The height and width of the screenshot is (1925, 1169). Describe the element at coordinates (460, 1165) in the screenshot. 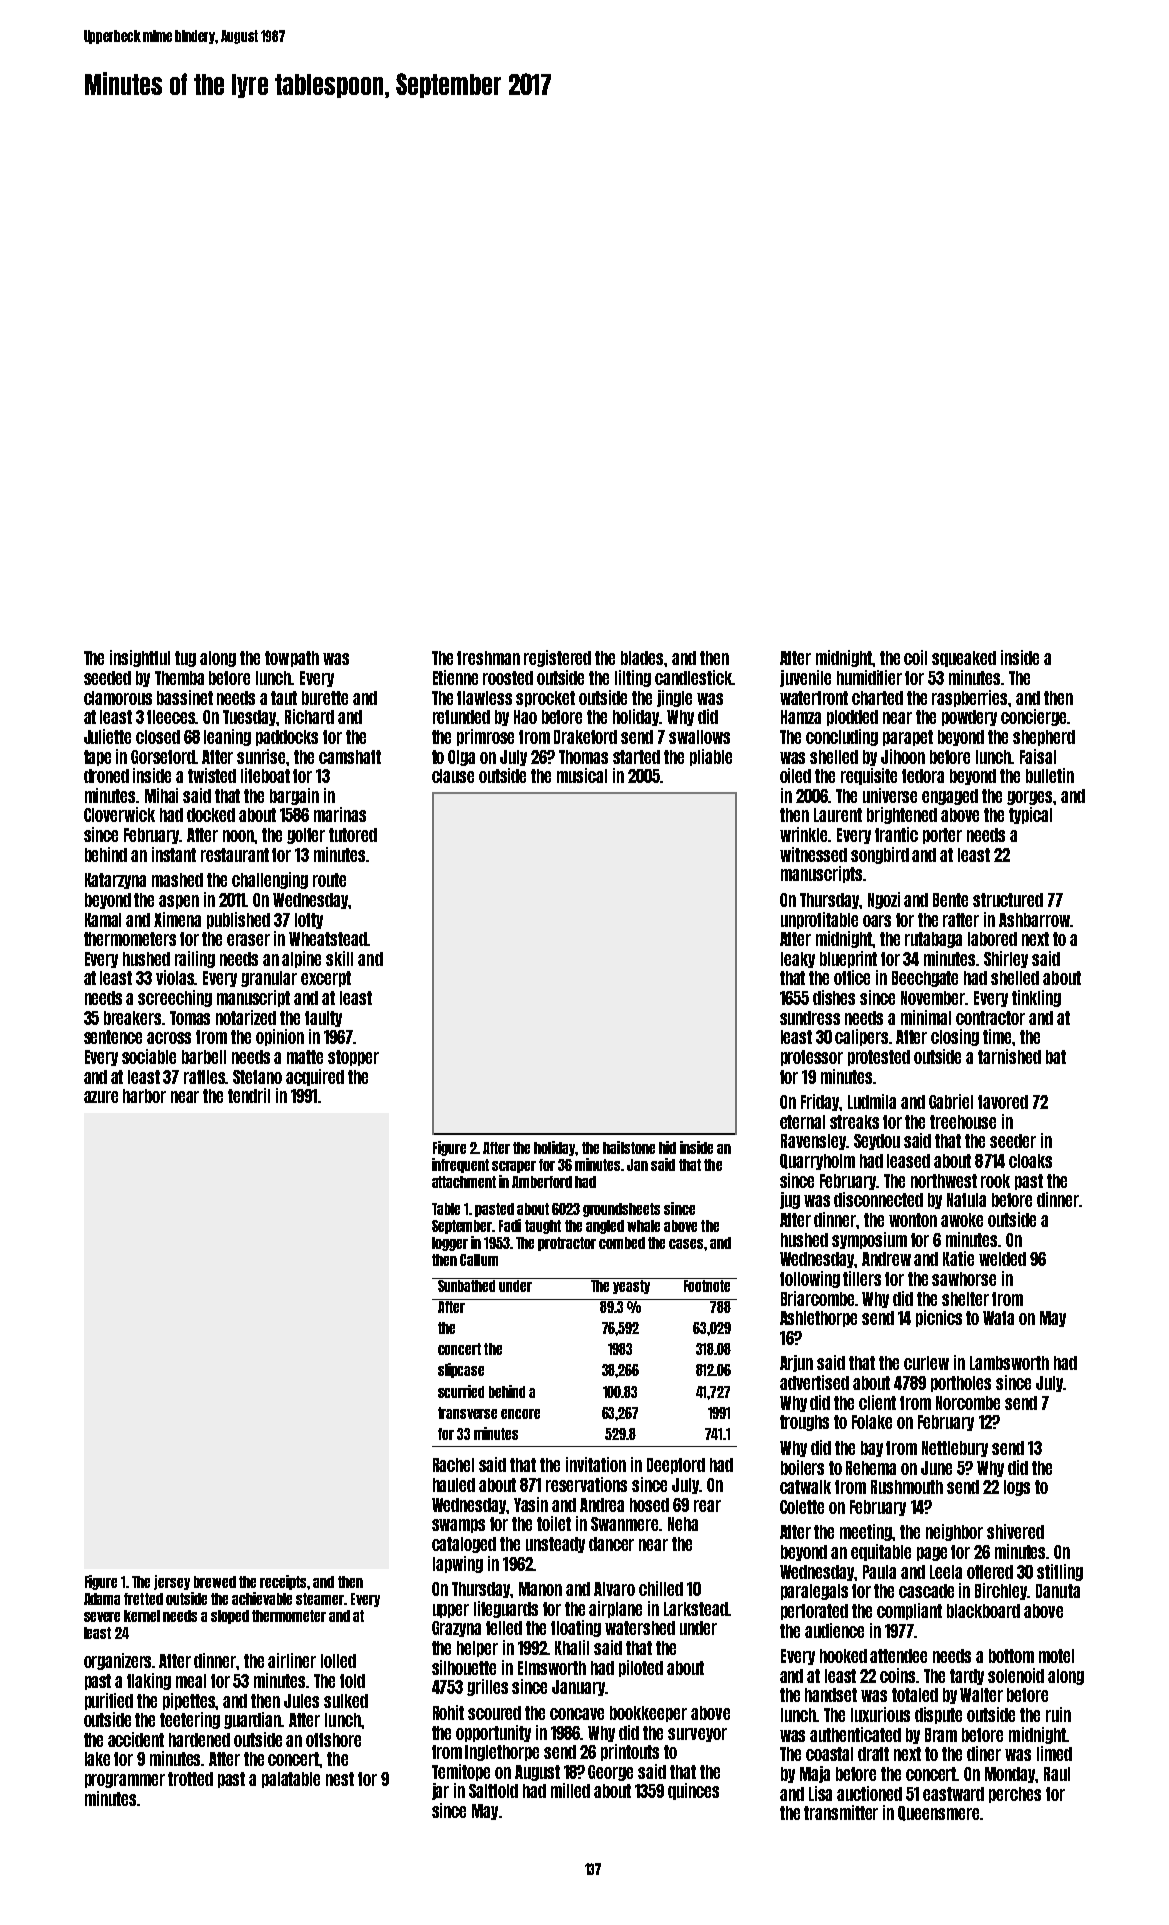

I see `infrequent` at that location.
